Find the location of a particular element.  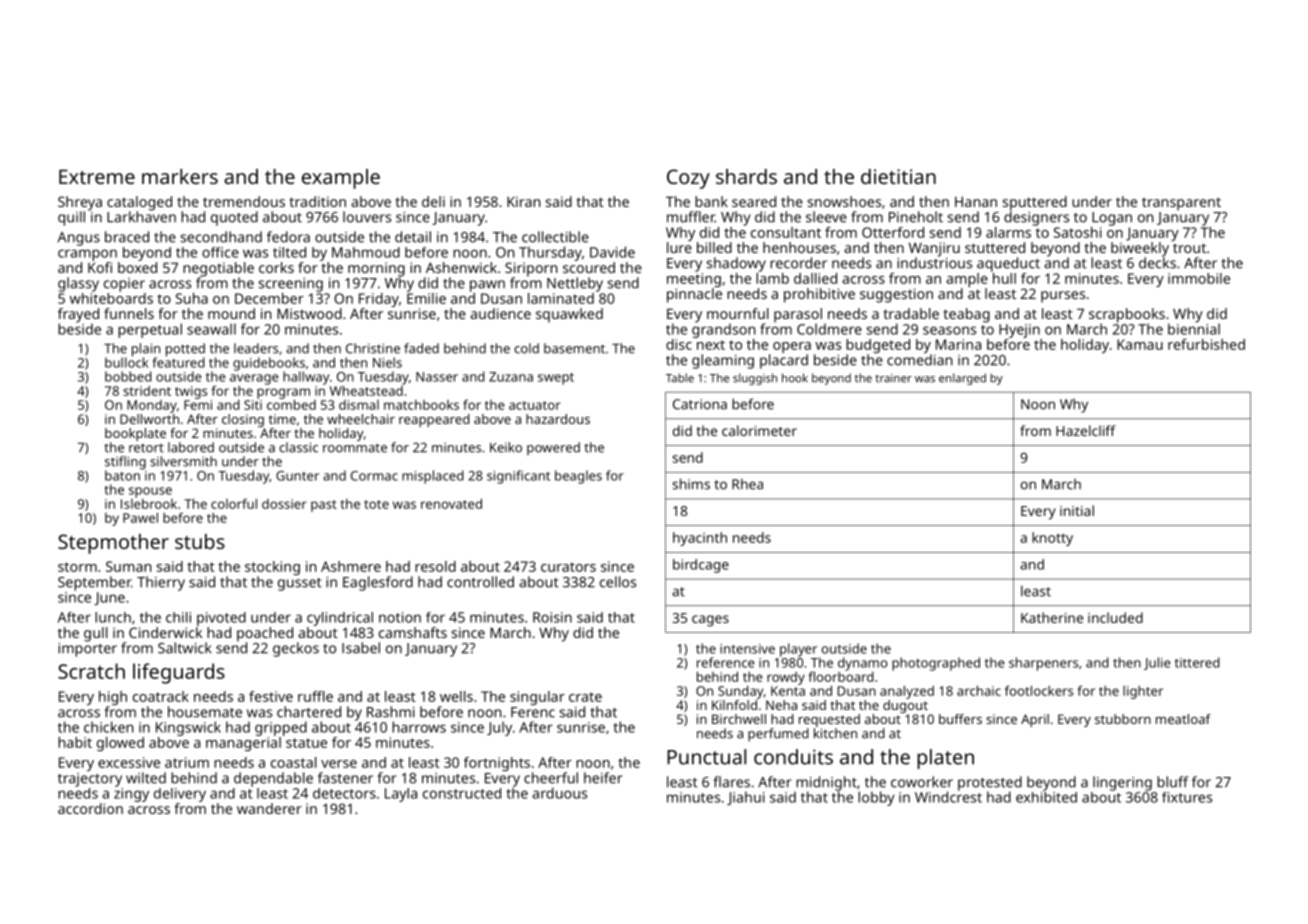

transparent is located at coordinates (1181, 204).
